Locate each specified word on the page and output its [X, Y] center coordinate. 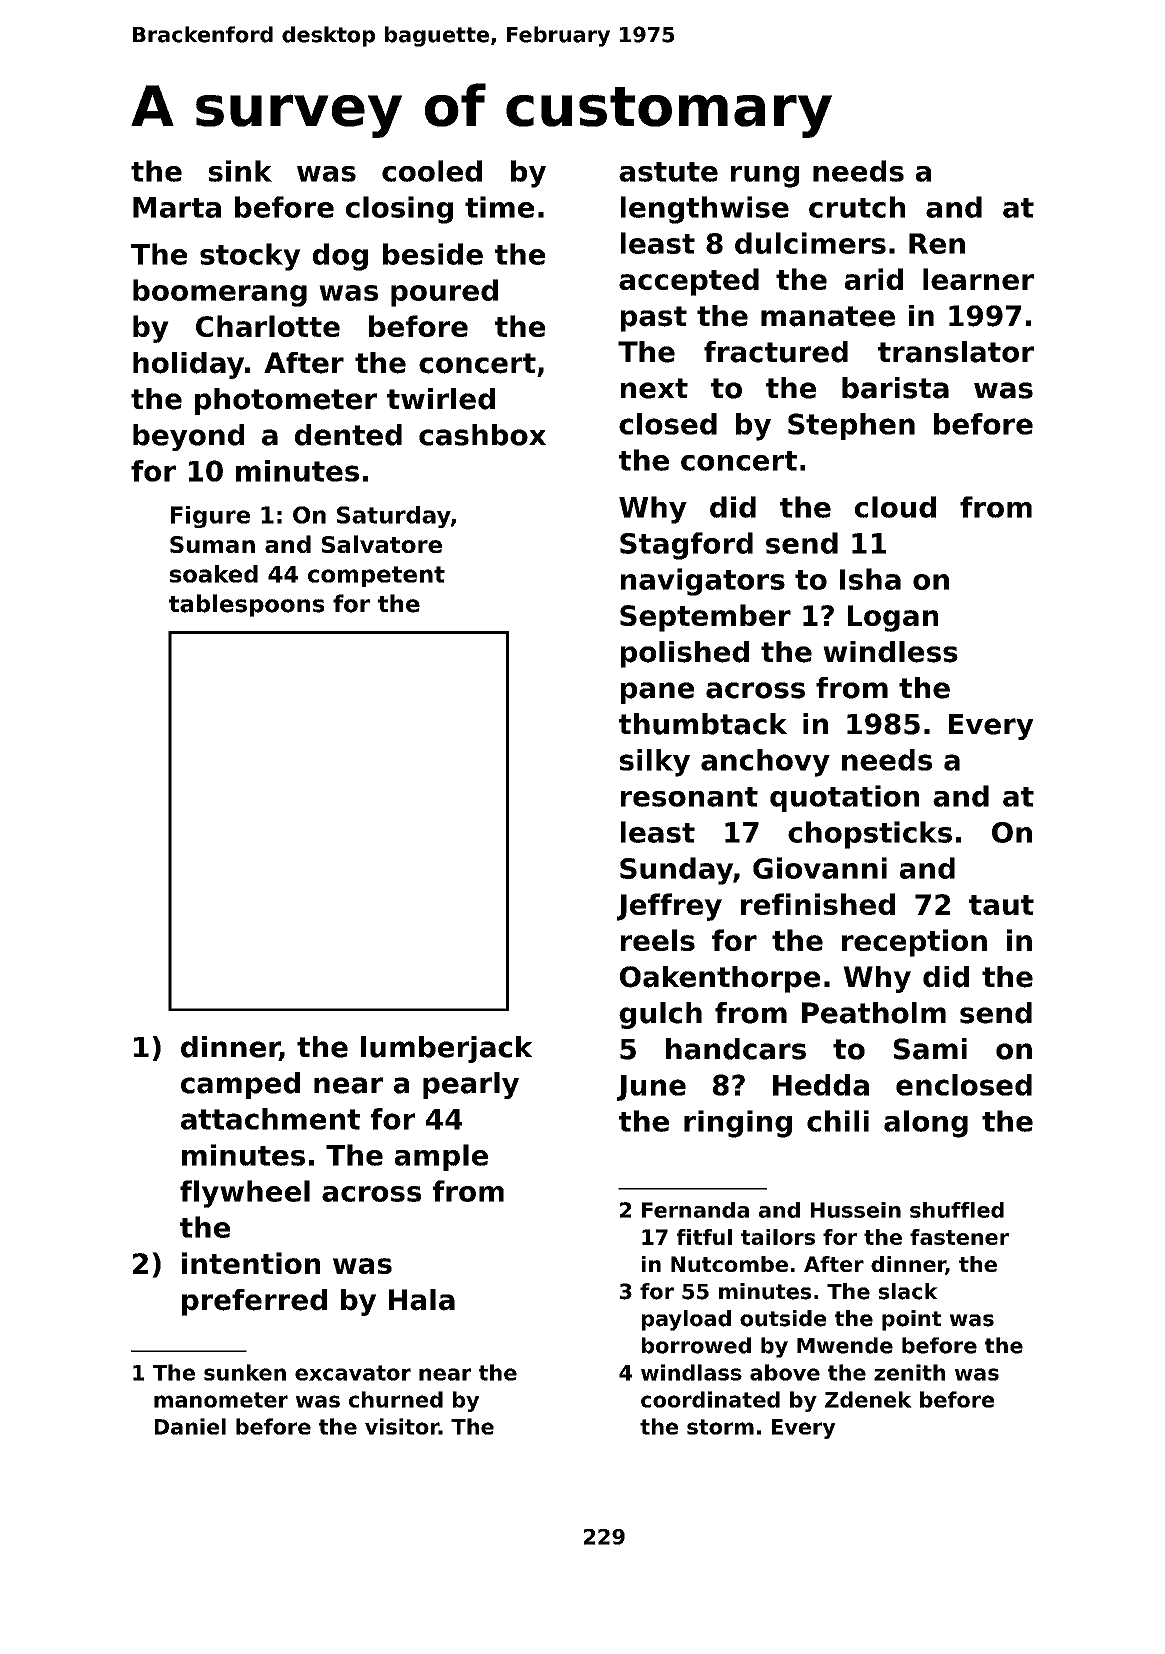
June [651, 1088]
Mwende [845, 1345]
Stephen [851, 426]
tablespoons [246, 605]
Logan [893, 618]
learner [978, 279]
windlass [691, 1372]
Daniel [190, 1426]
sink [240, 171]
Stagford [686, 546]
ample [441, 1157]
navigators [703, 582]
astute [668, 172]
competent [376, 576]
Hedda [821, 1085]
